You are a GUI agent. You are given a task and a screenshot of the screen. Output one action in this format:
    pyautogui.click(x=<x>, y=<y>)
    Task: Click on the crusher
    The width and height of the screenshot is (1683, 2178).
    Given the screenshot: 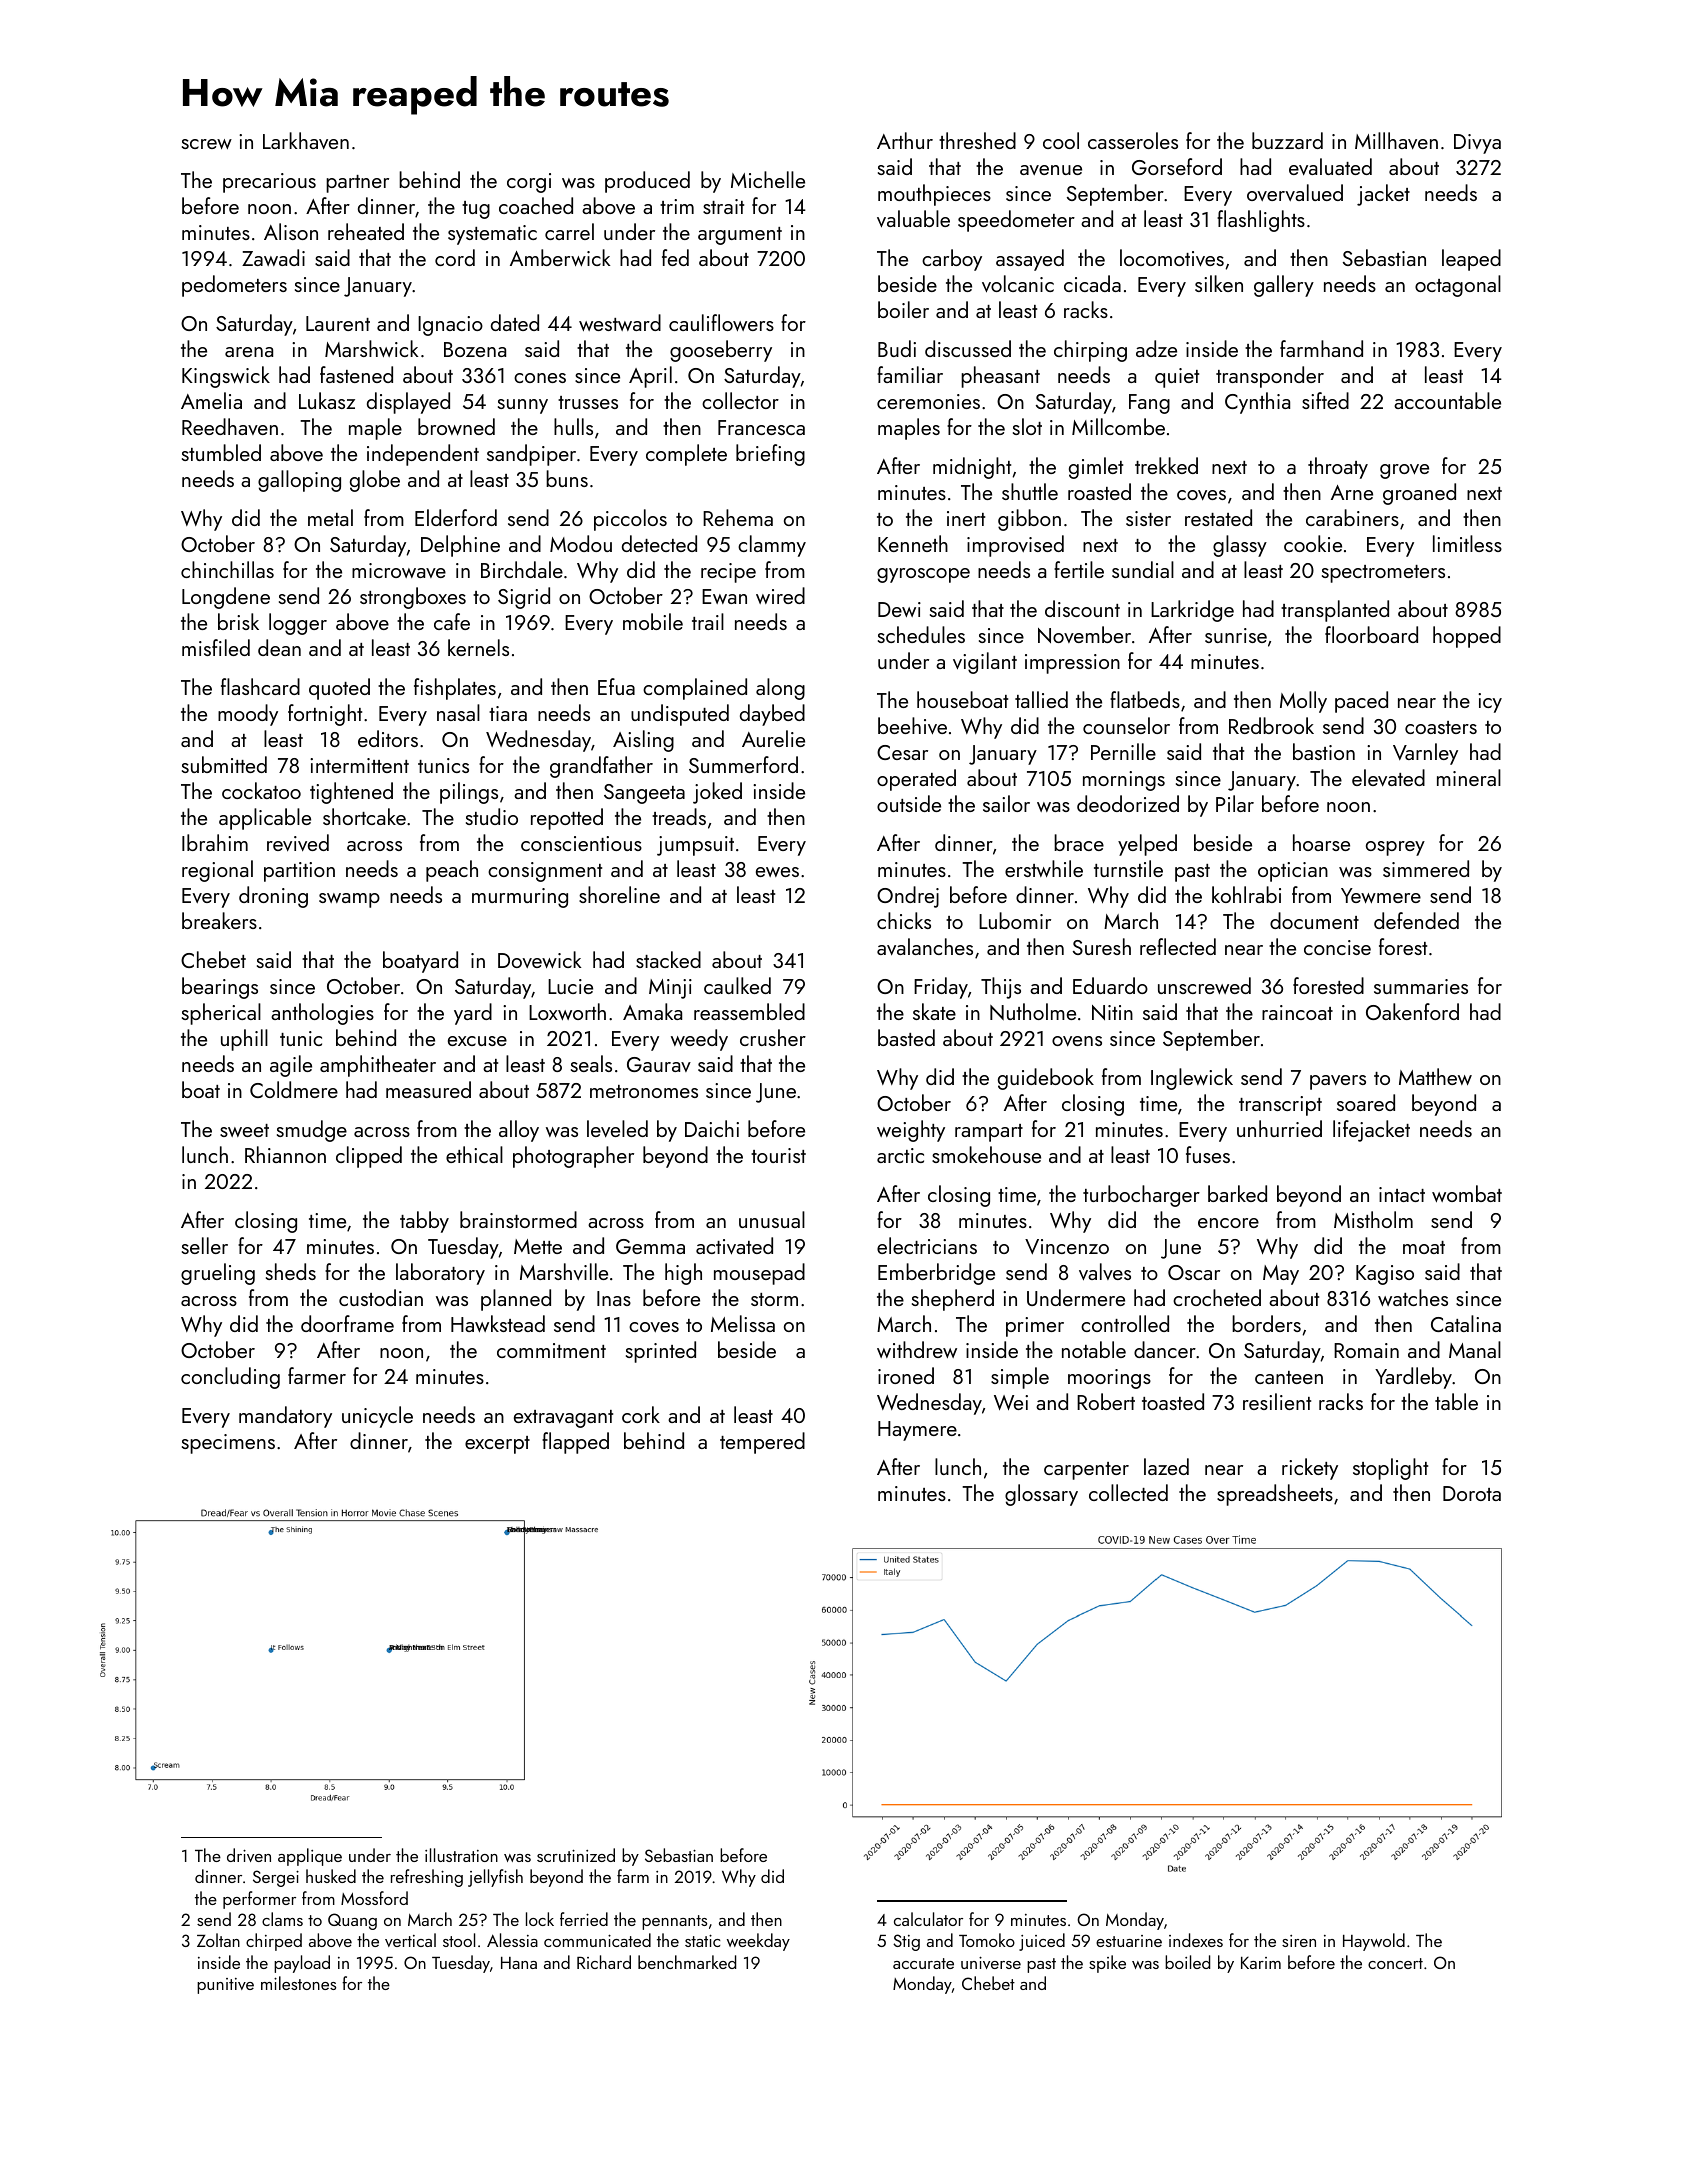 What is the action you would take?
    pyautogui.click(x=773, y=1037)
